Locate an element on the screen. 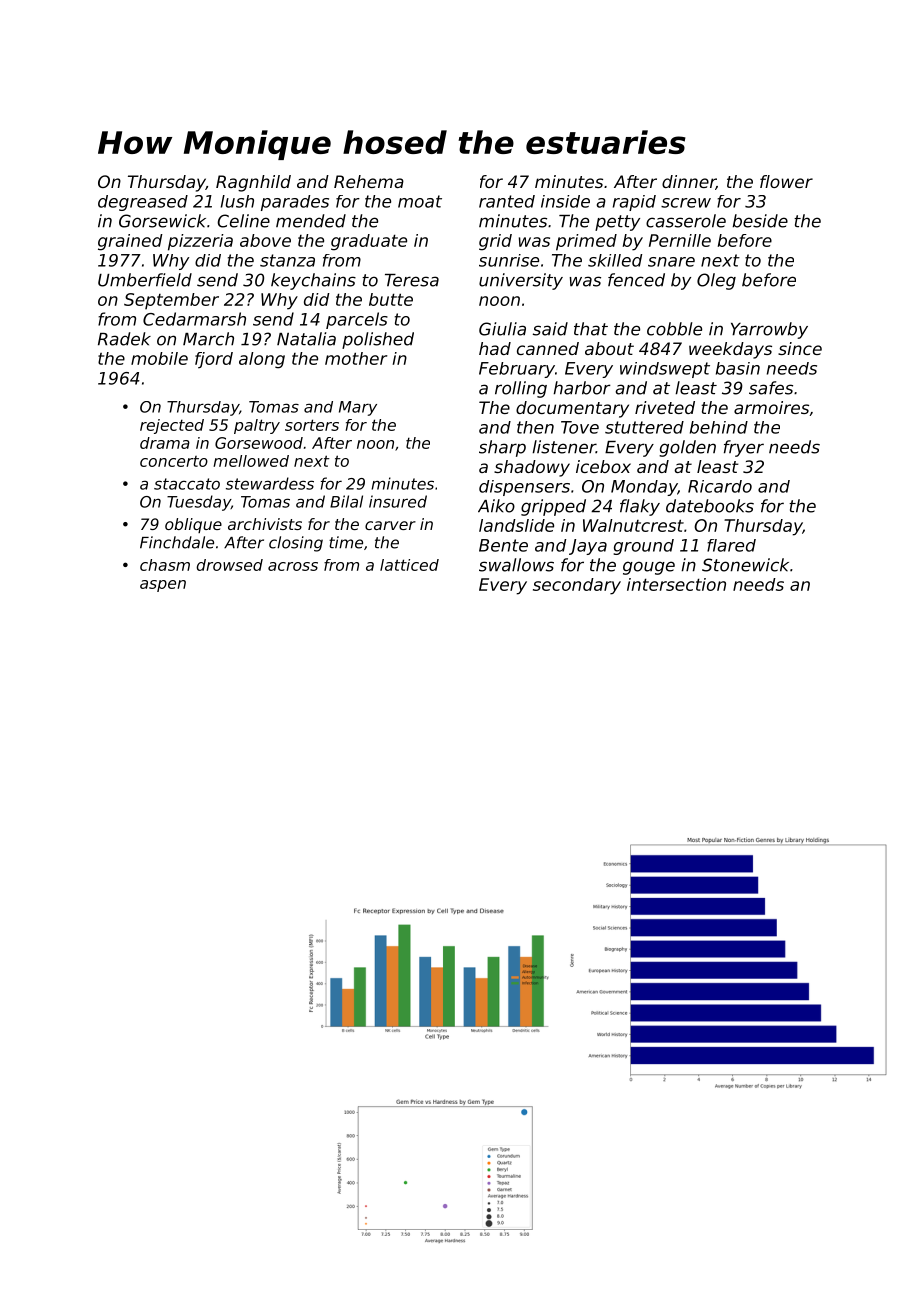 The height and width of the screenshot is (1308, 924). Yarrowby is located at coordinates (769, 330).
